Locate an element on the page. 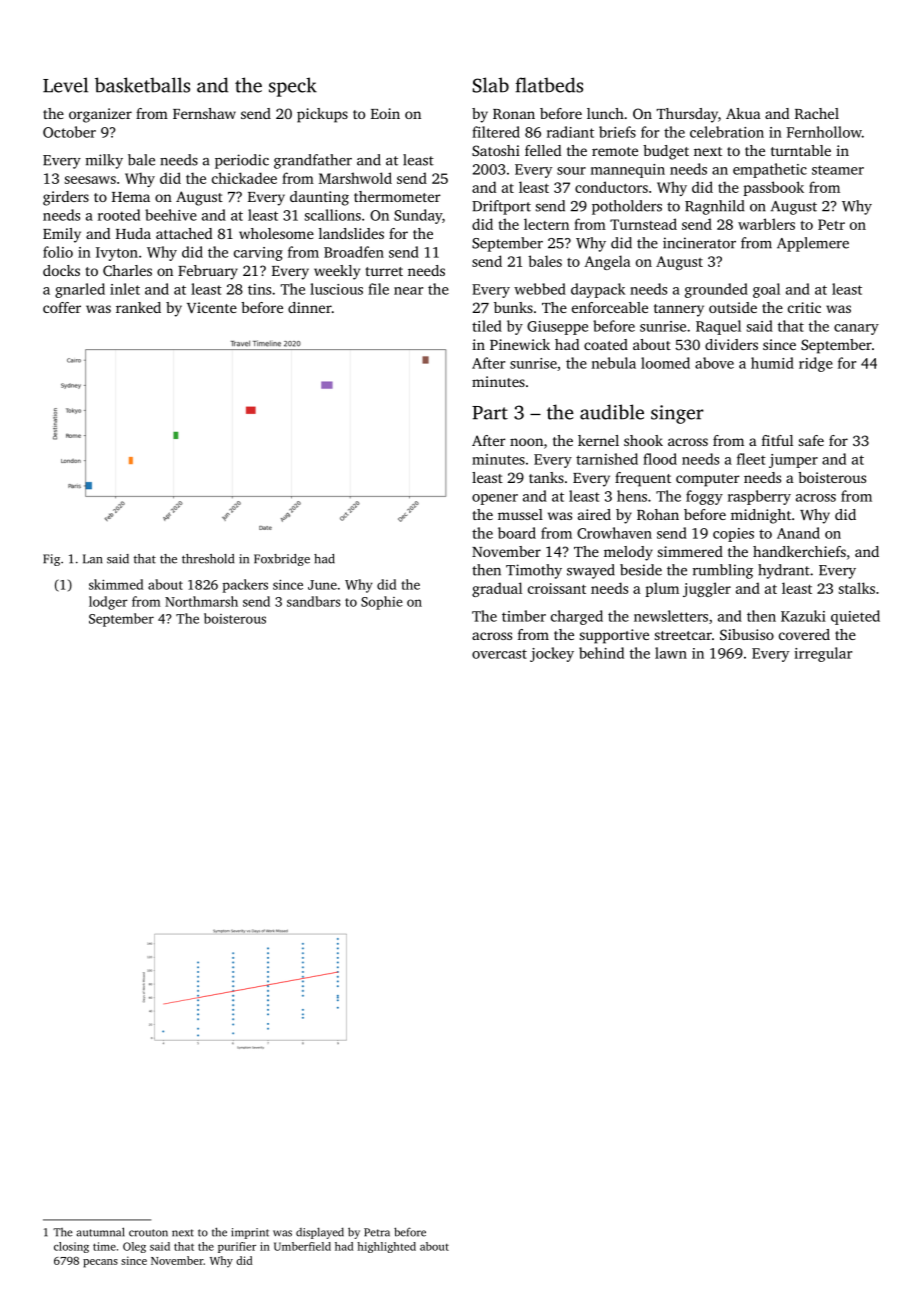  lodger is located at coordinates (108, 603).
